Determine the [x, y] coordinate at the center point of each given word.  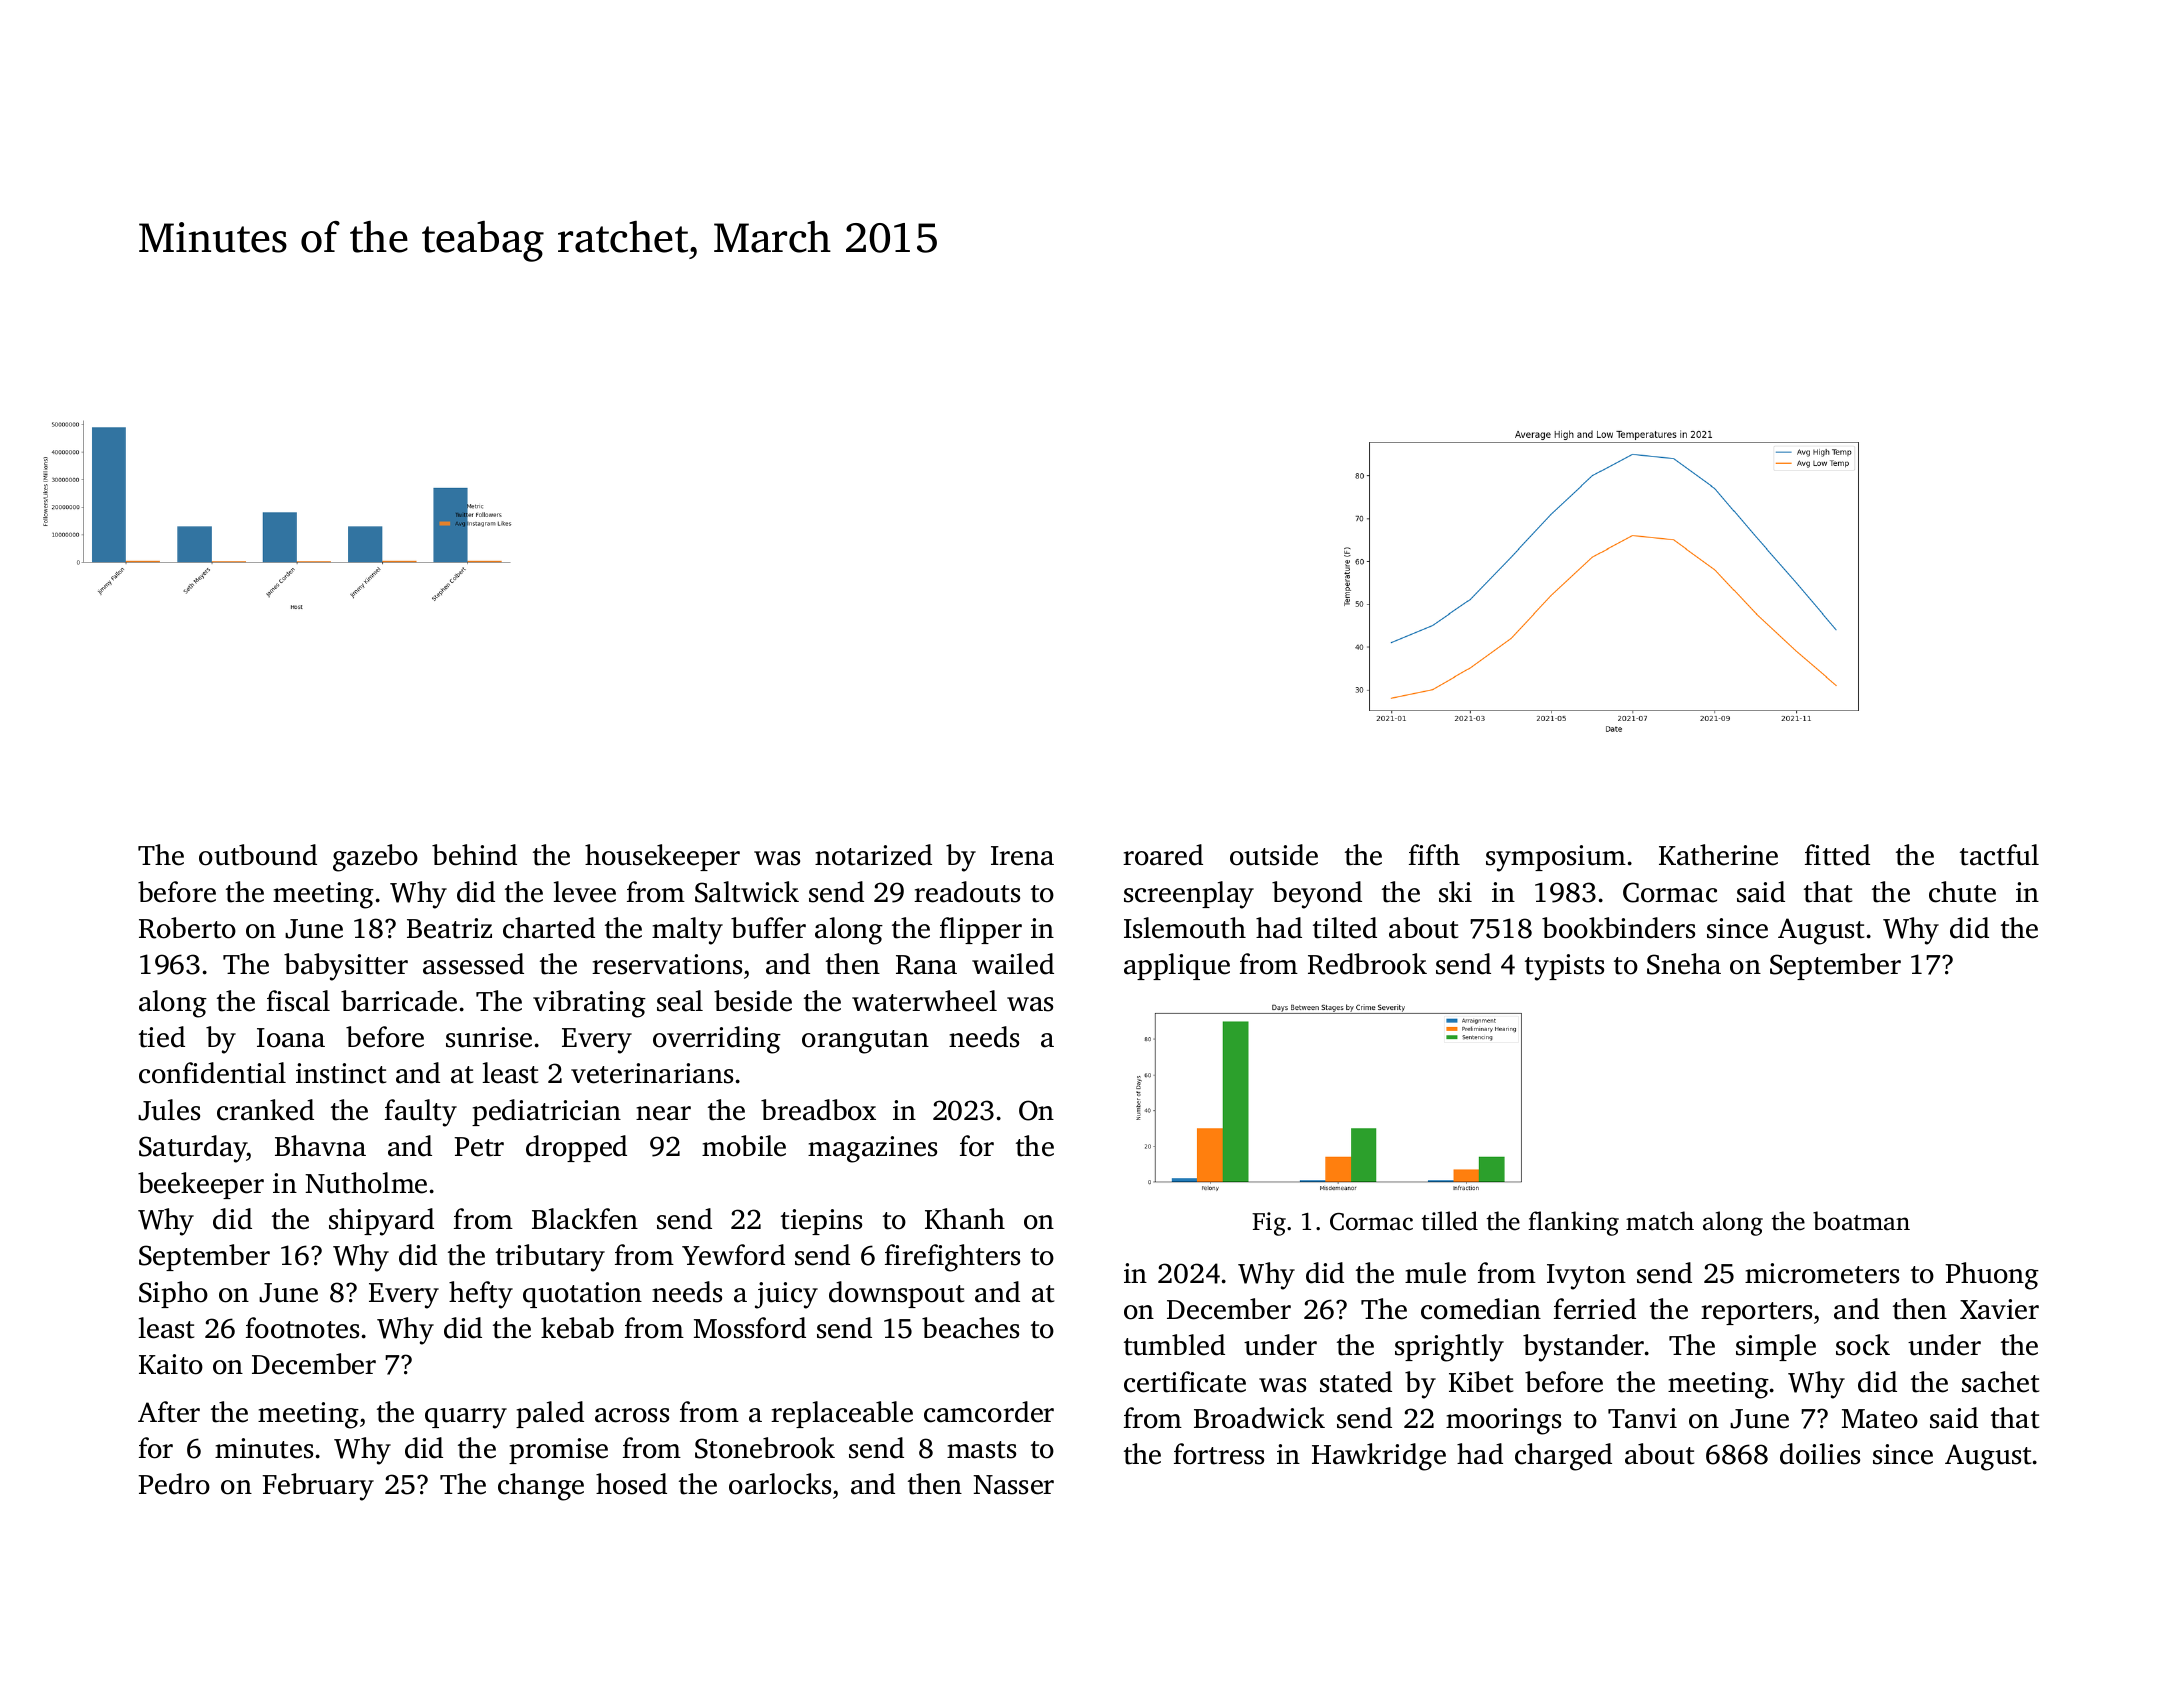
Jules [169, 1110]
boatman [1861, 1221]
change [541, 1487]
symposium [1556, 858]
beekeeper [201, 1185]
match [1660, 1221]
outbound [258, 855]
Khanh [965, 1219]
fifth [1434, 855]
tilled [1450, 1221]
